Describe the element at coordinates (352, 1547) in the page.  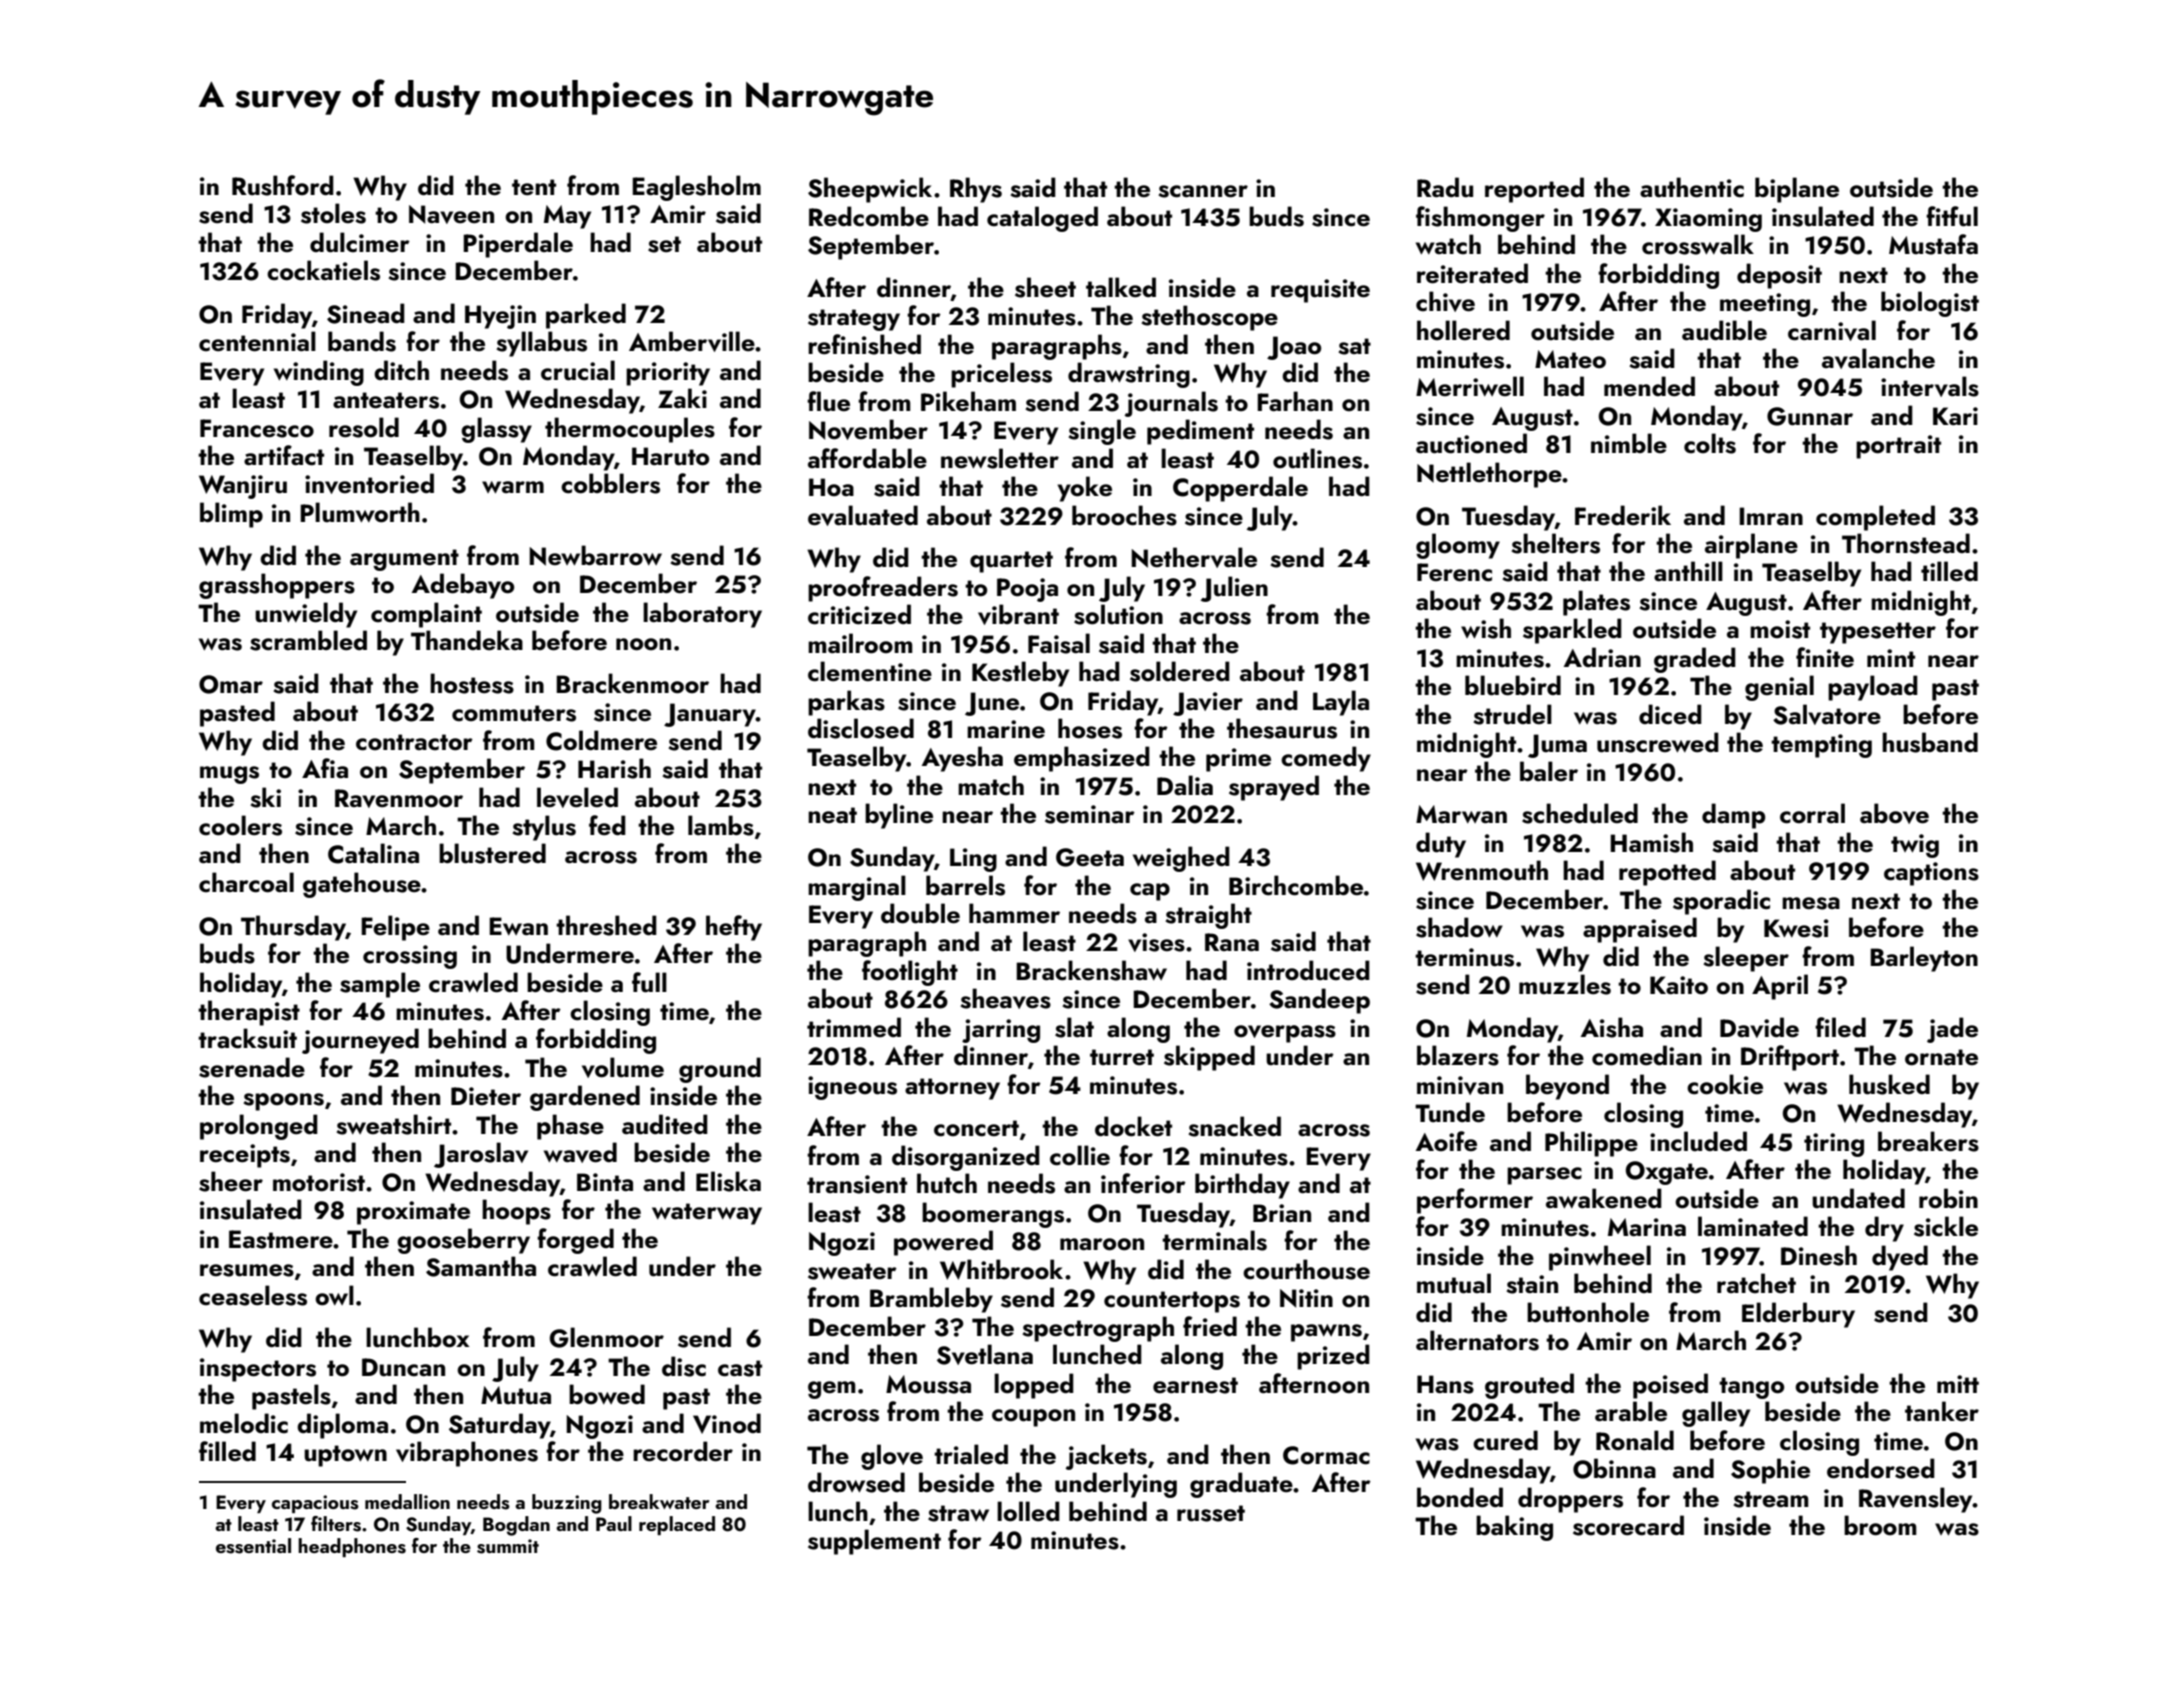
I see `headphones` at that location.
